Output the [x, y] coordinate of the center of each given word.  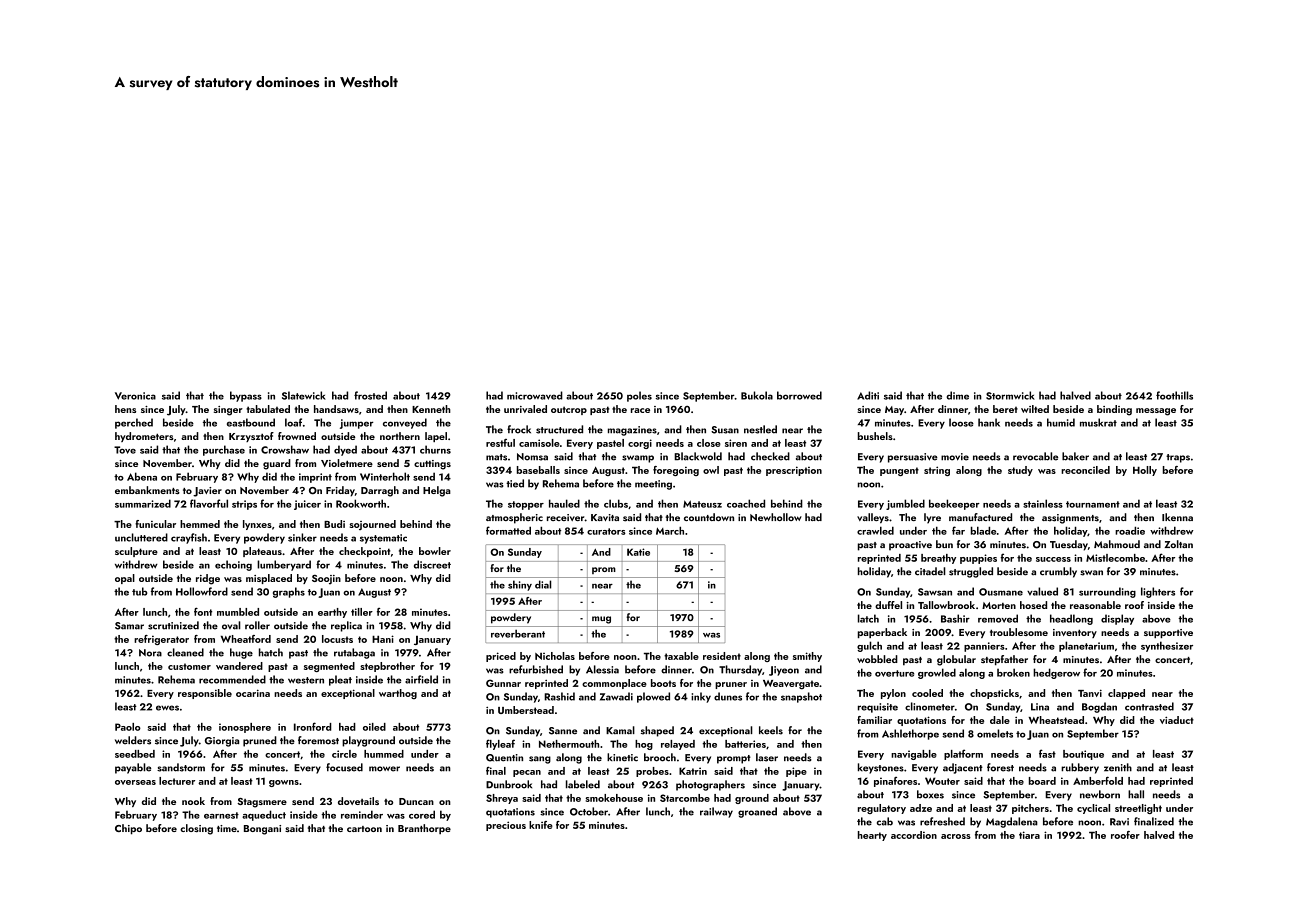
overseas [135, 782]
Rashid [559, 696]
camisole [539, 443]
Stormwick [1010, 395]
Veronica [135, 396]
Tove [125, 450]
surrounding [1107, 592]
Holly [1145, 471]
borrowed [799, 395]
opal [125, 579]
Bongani [262, 830]
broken [1013, 672]
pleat [340, 680]
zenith [1118, 767]
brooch [660, 757]
